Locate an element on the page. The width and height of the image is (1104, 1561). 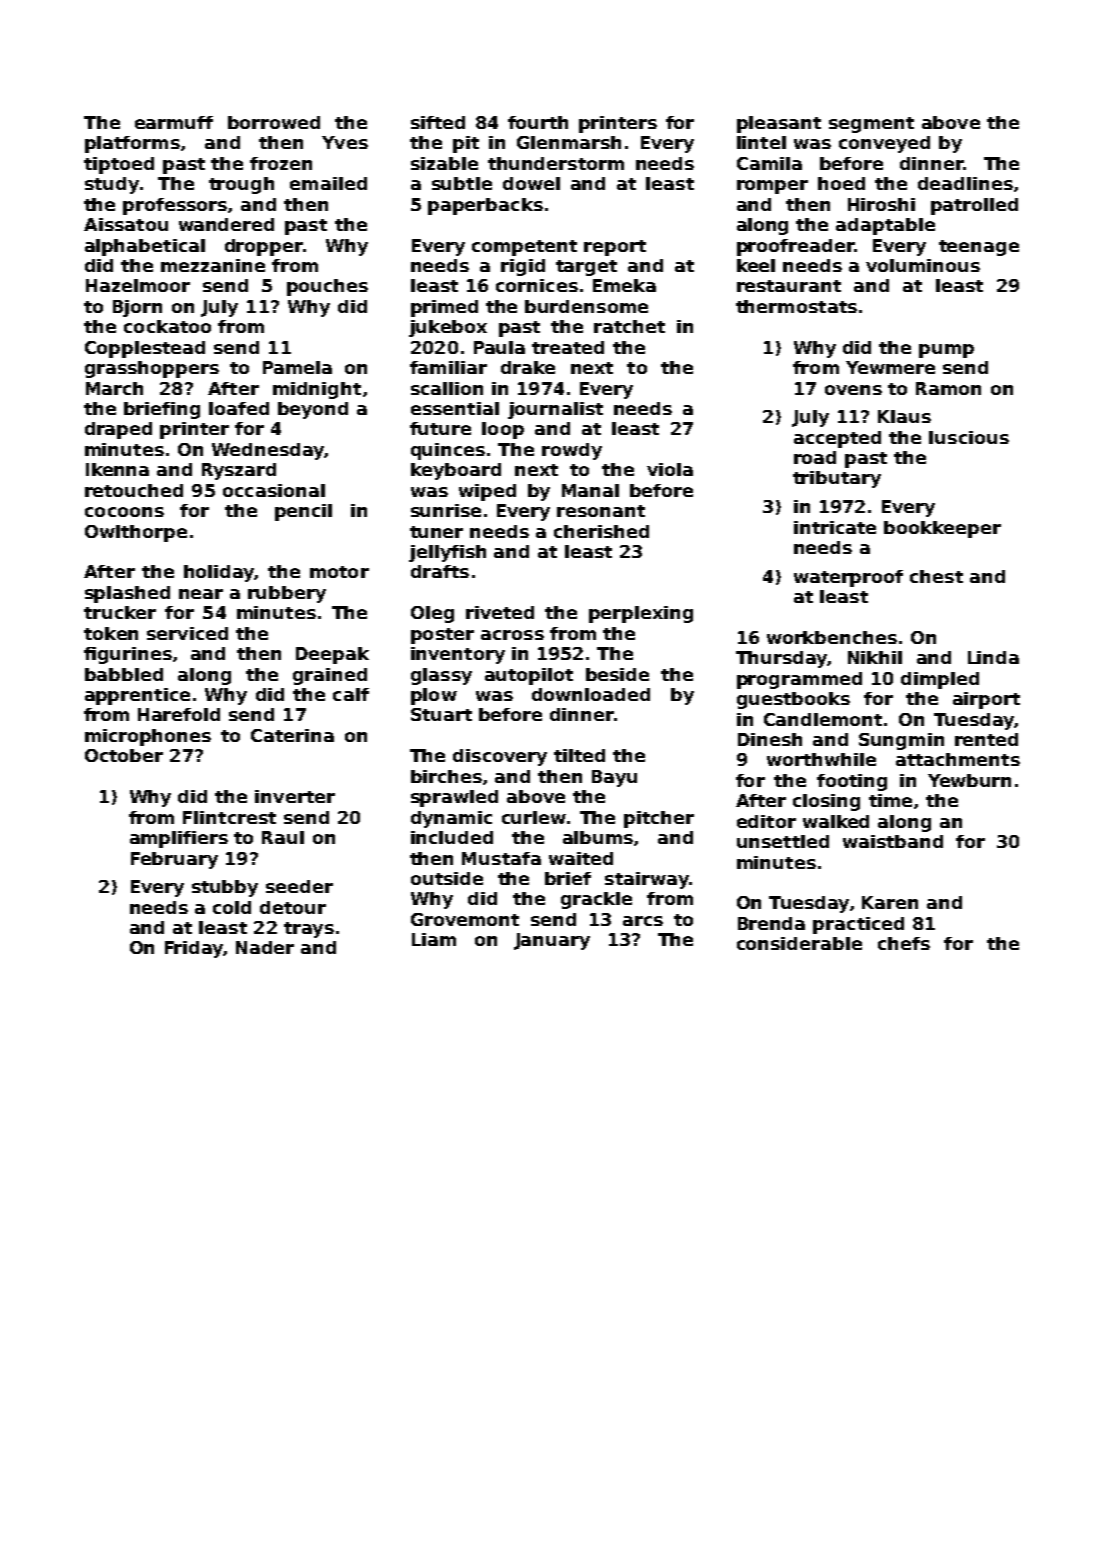
Nikhil is located at coordinates (875, 657).
